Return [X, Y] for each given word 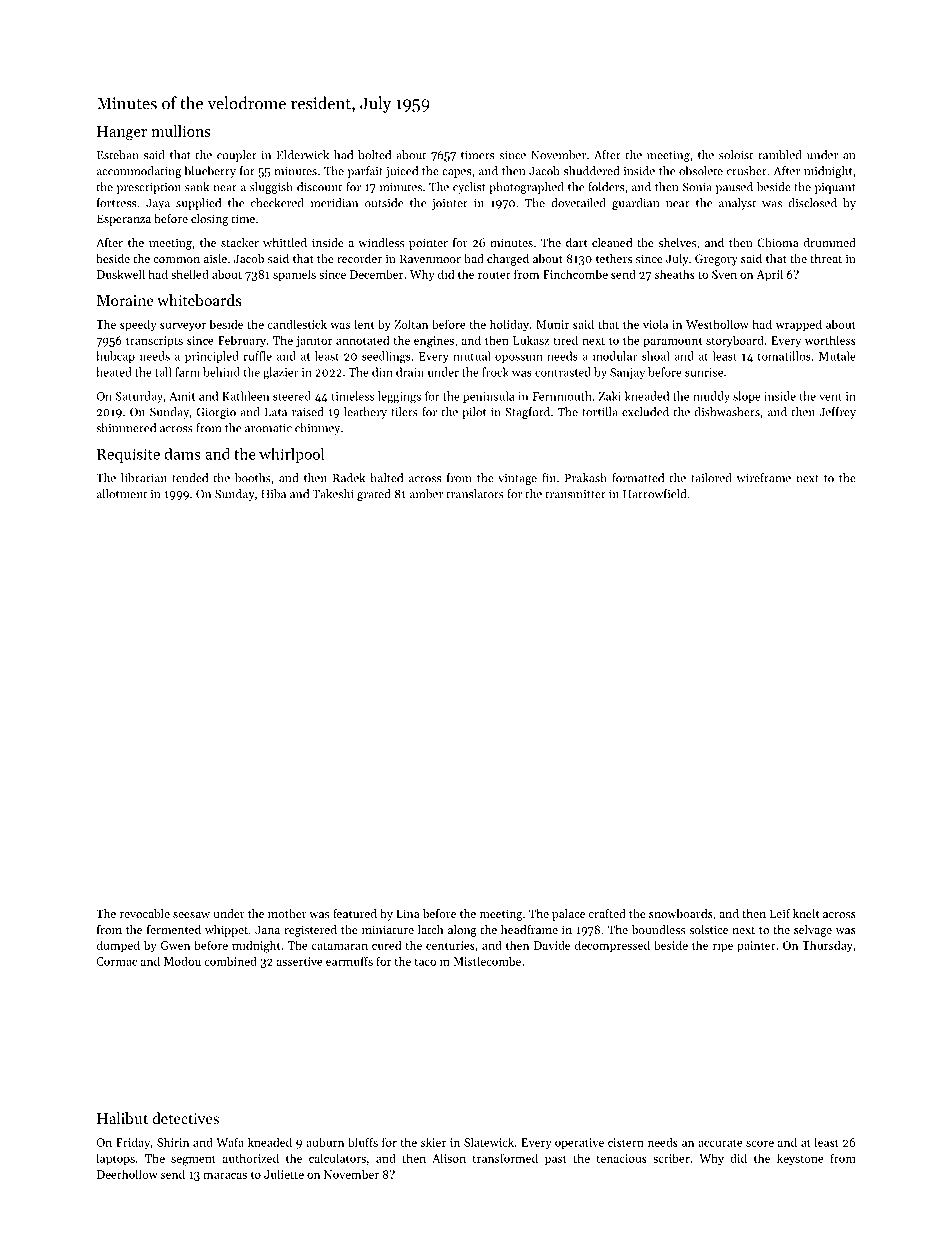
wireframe [763, 478]
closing [210, 220]
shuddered [591, 171]
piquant [835, 188]
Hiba [273, 494]
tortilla [600, 412]
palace [568, 915]
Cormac [116, 961]
